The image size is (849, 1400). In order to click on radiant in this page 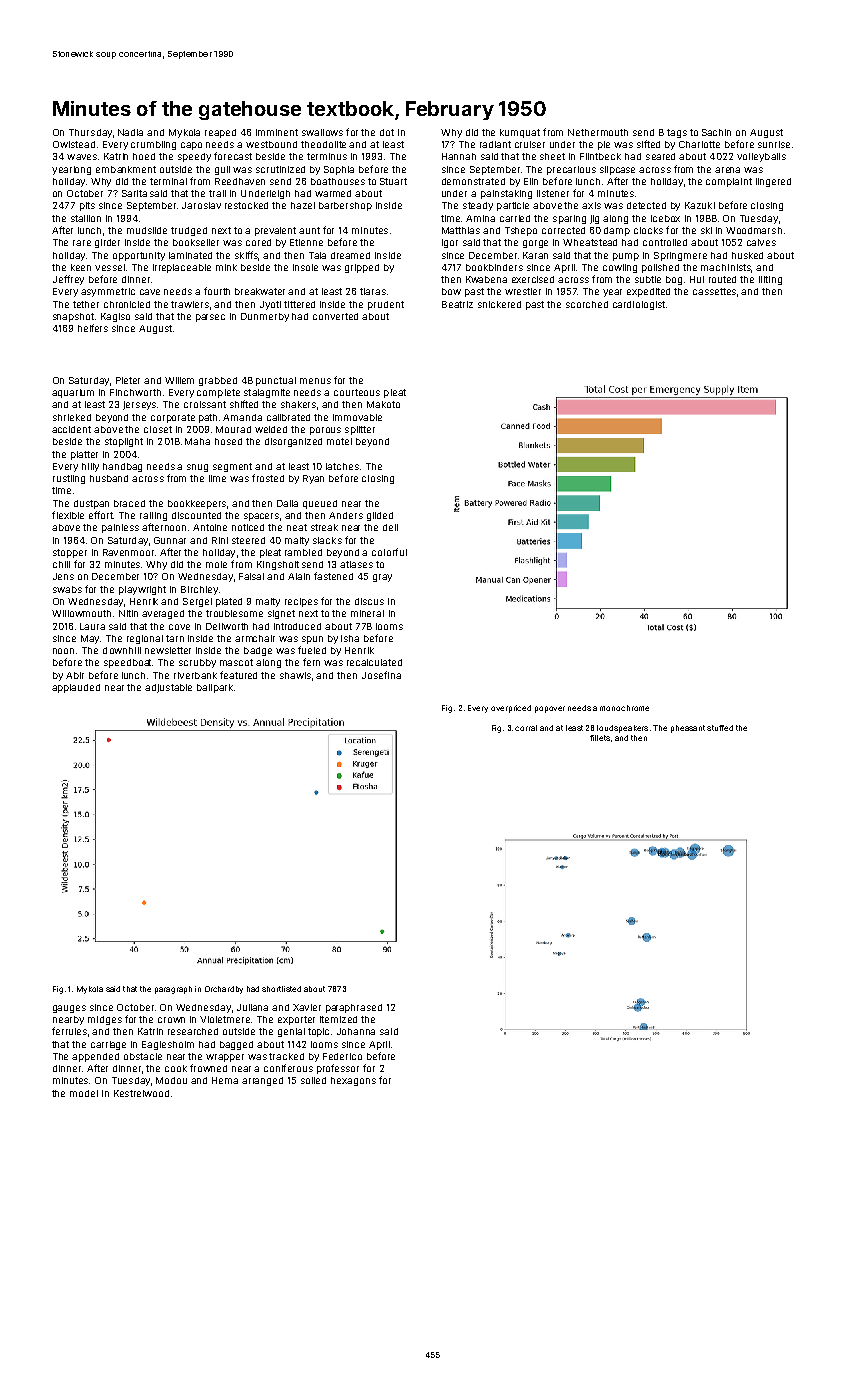, I will do `click(495, 144)`.
